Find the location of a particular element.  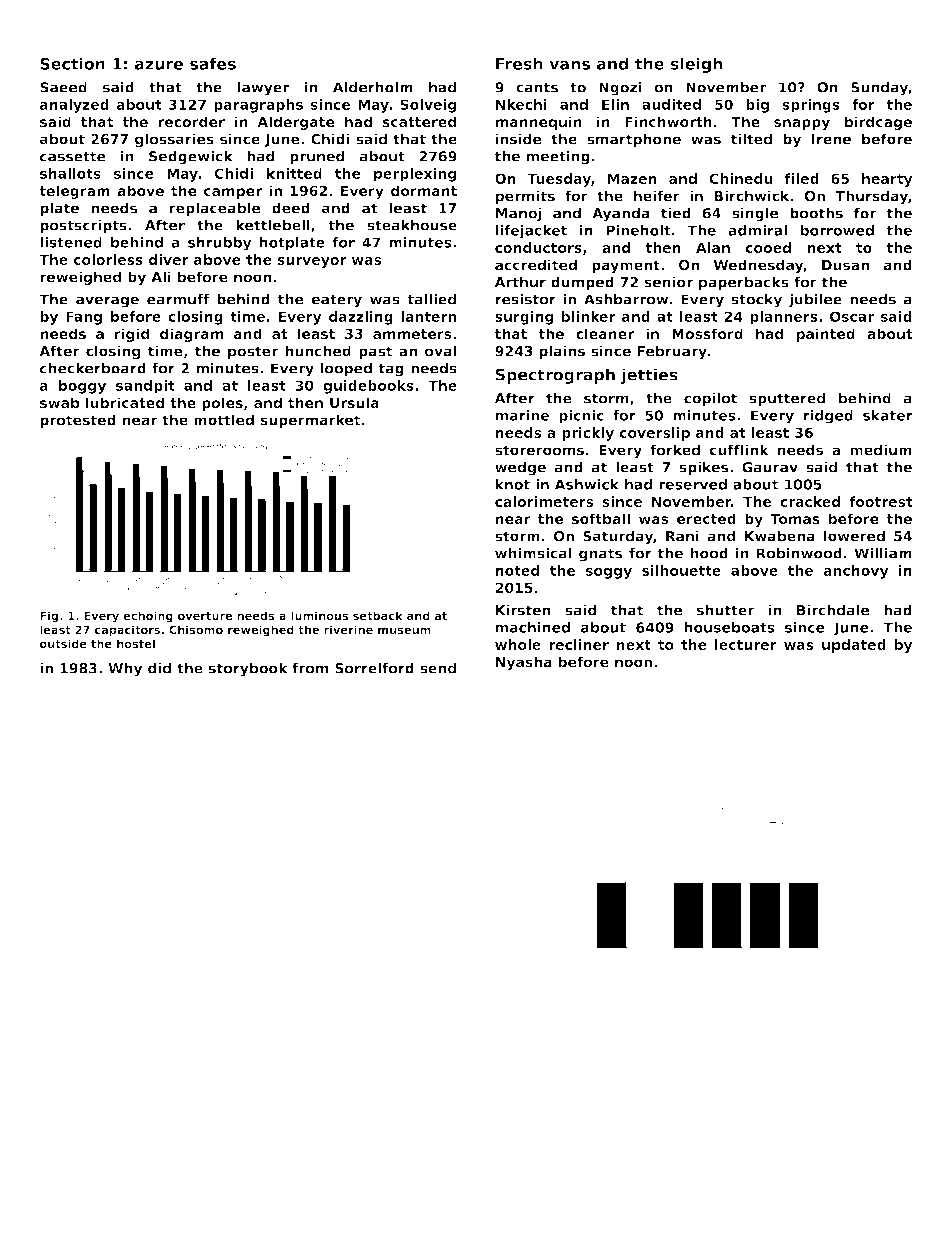

steakhouse is located at coordinates (412, 225).
